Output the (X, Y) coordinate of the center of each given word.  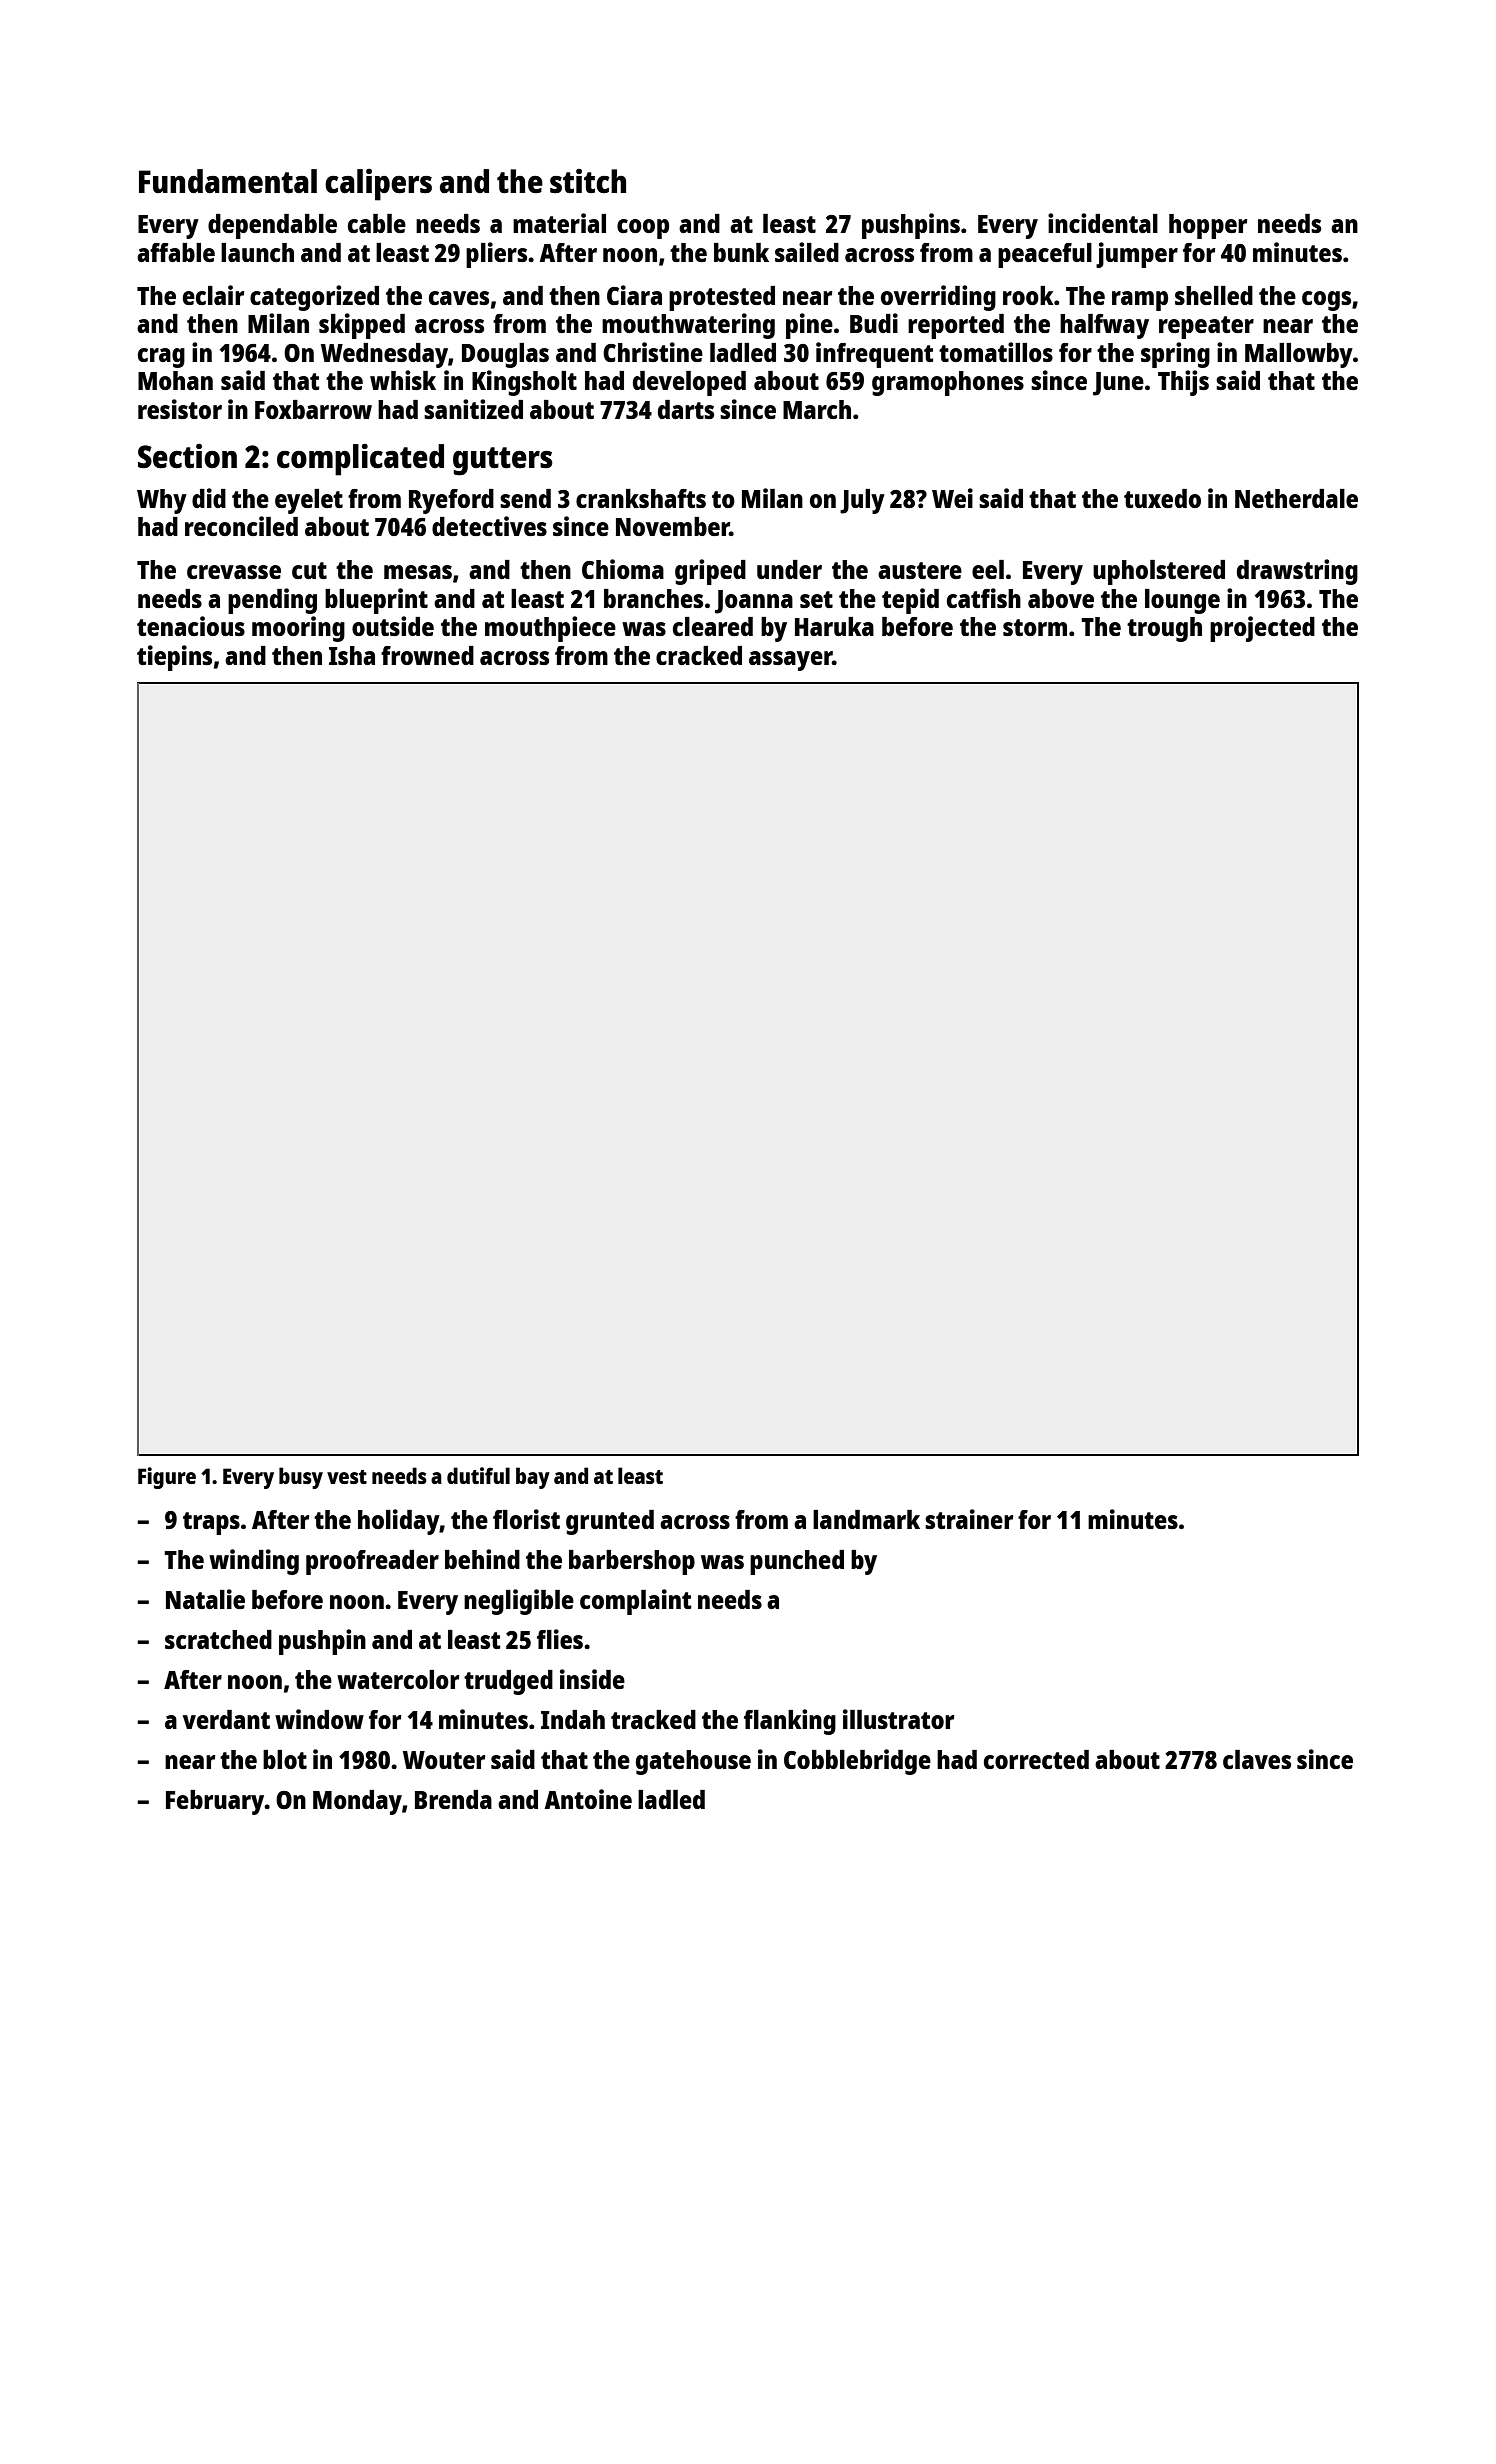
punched (797, 1562)
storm (1035, 627)
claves (1257, 1759)
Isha (352, 655)
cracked (699, 655)
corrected (1036, 1759)
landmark (866, 1519)
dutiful (478, 1475)
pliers (496, 255)
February (215, 1802)
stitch (588, 181)
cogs (1326, 301)
